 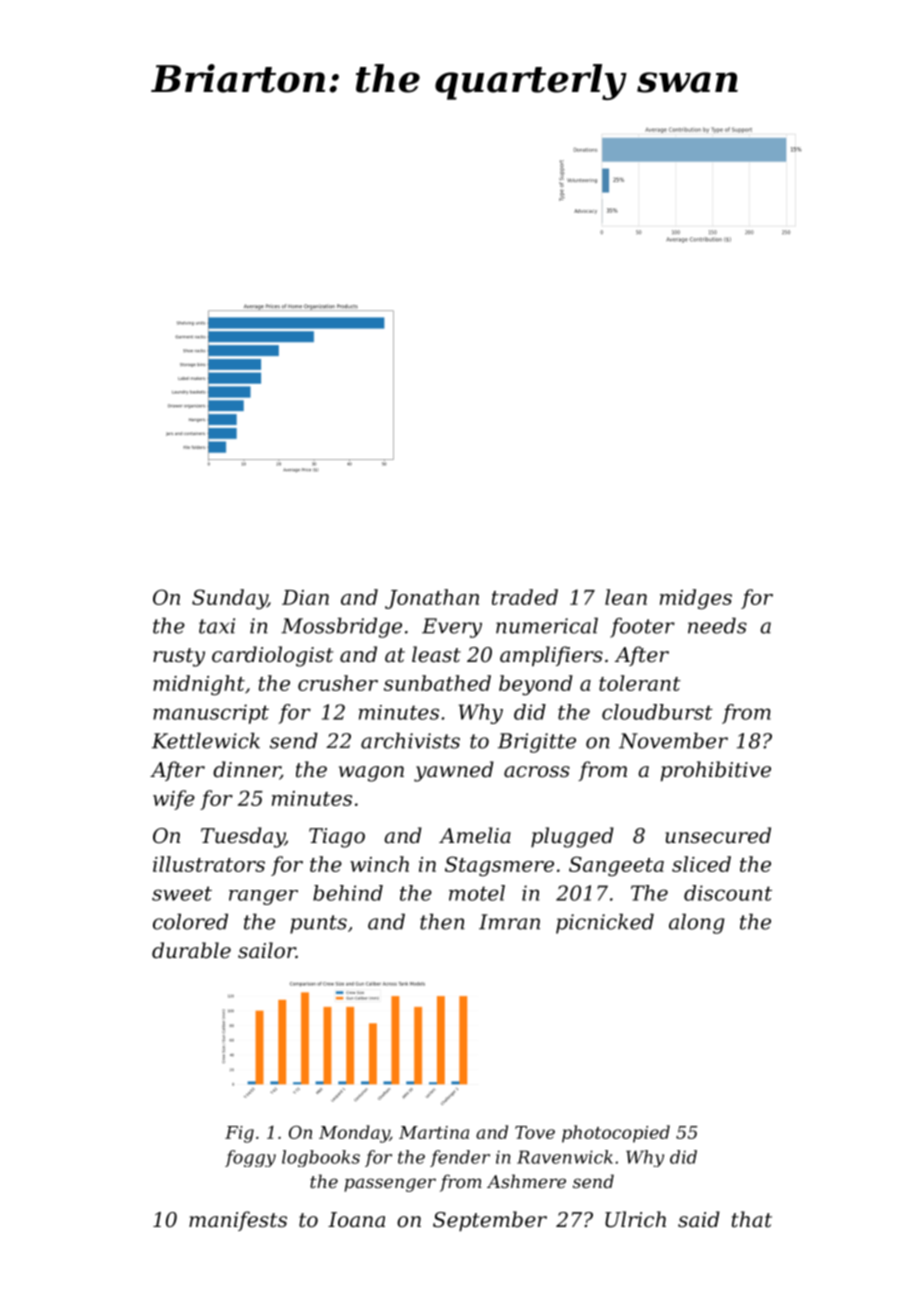 What do you see at coordinates (551, 656) in the page?
I see `amplifiers` at bounding box center [551, 656].
